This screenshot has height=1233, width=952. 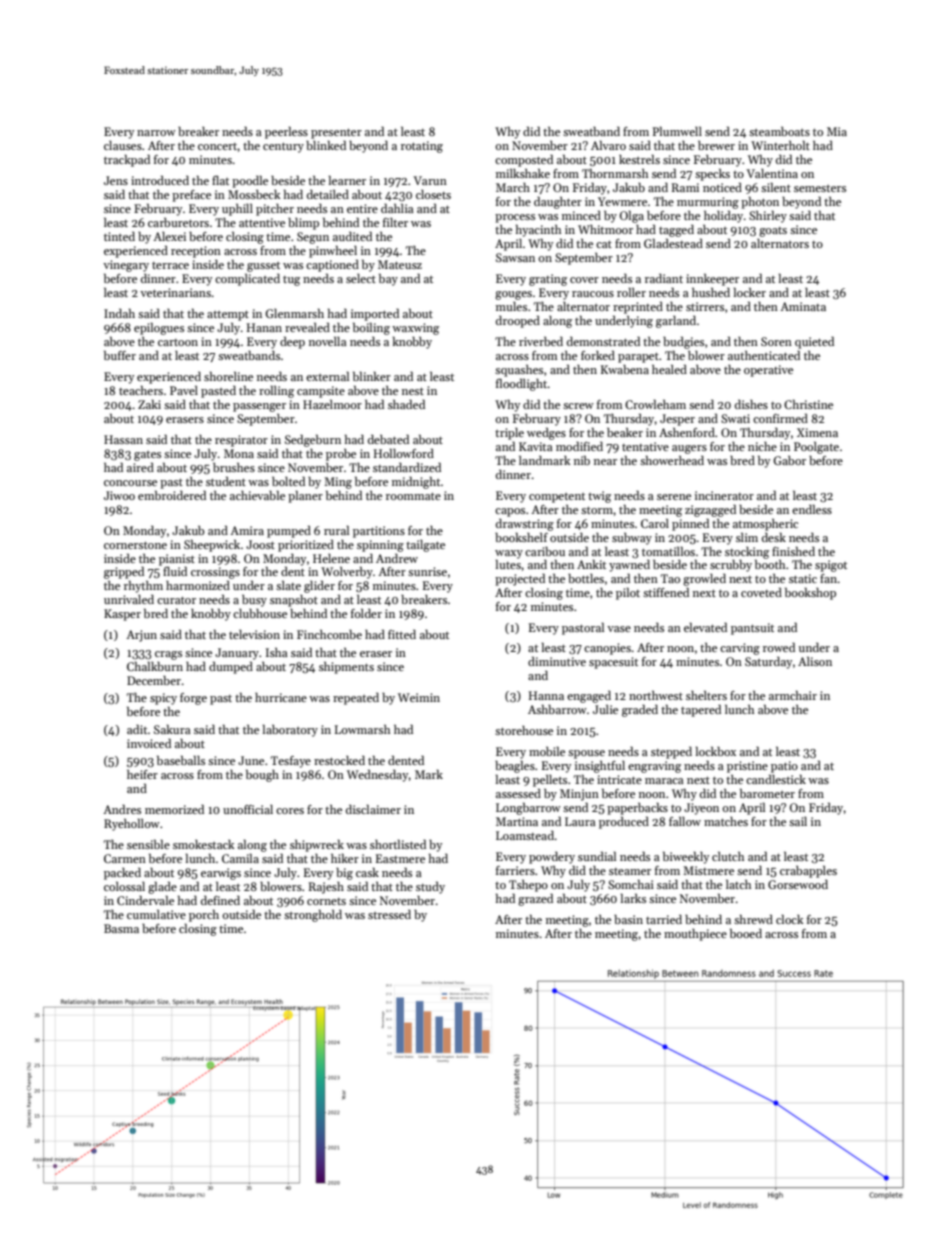 I want to click on tinted, so click(x=119, y=236).
